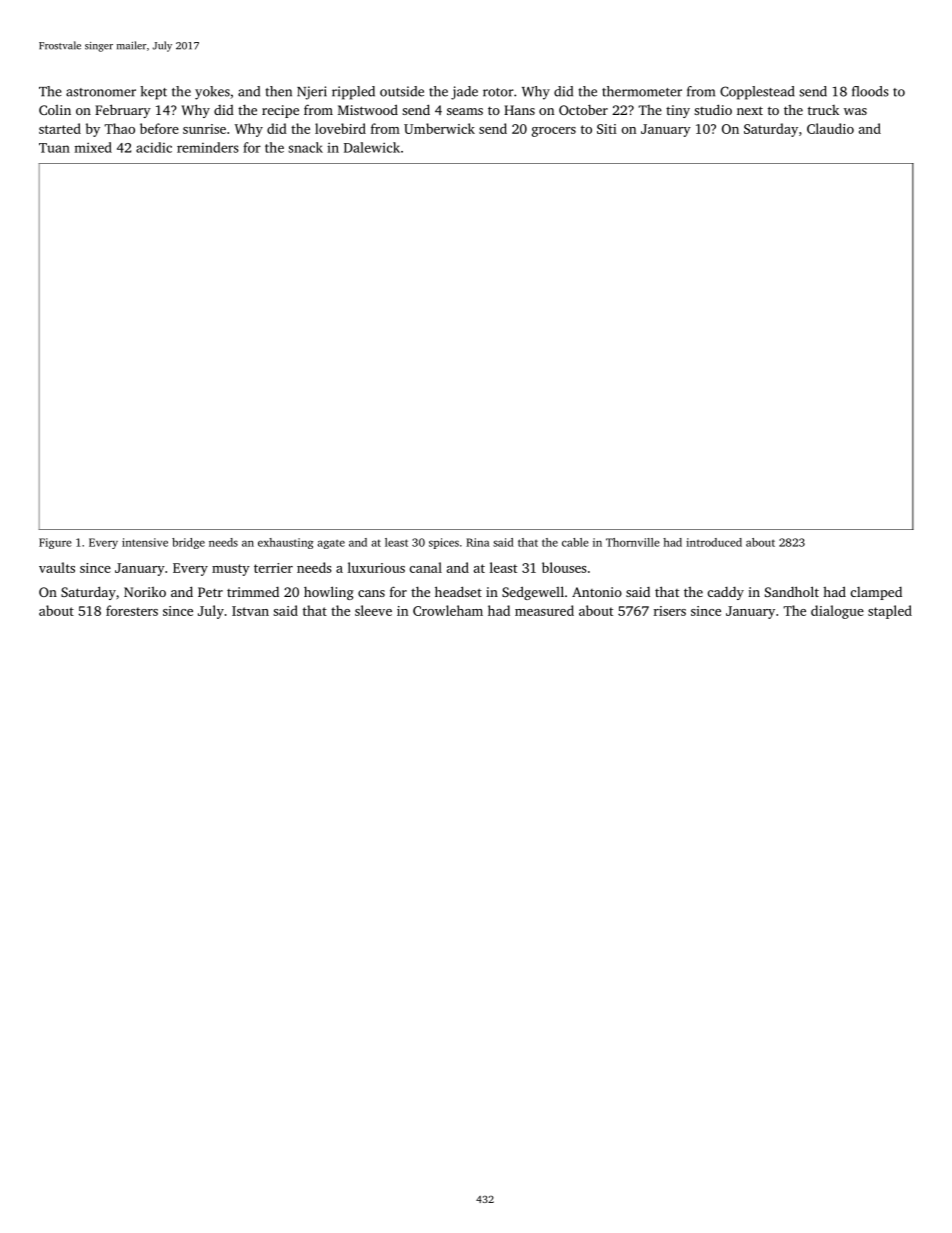  I want to click on was, so click(855, 111).
